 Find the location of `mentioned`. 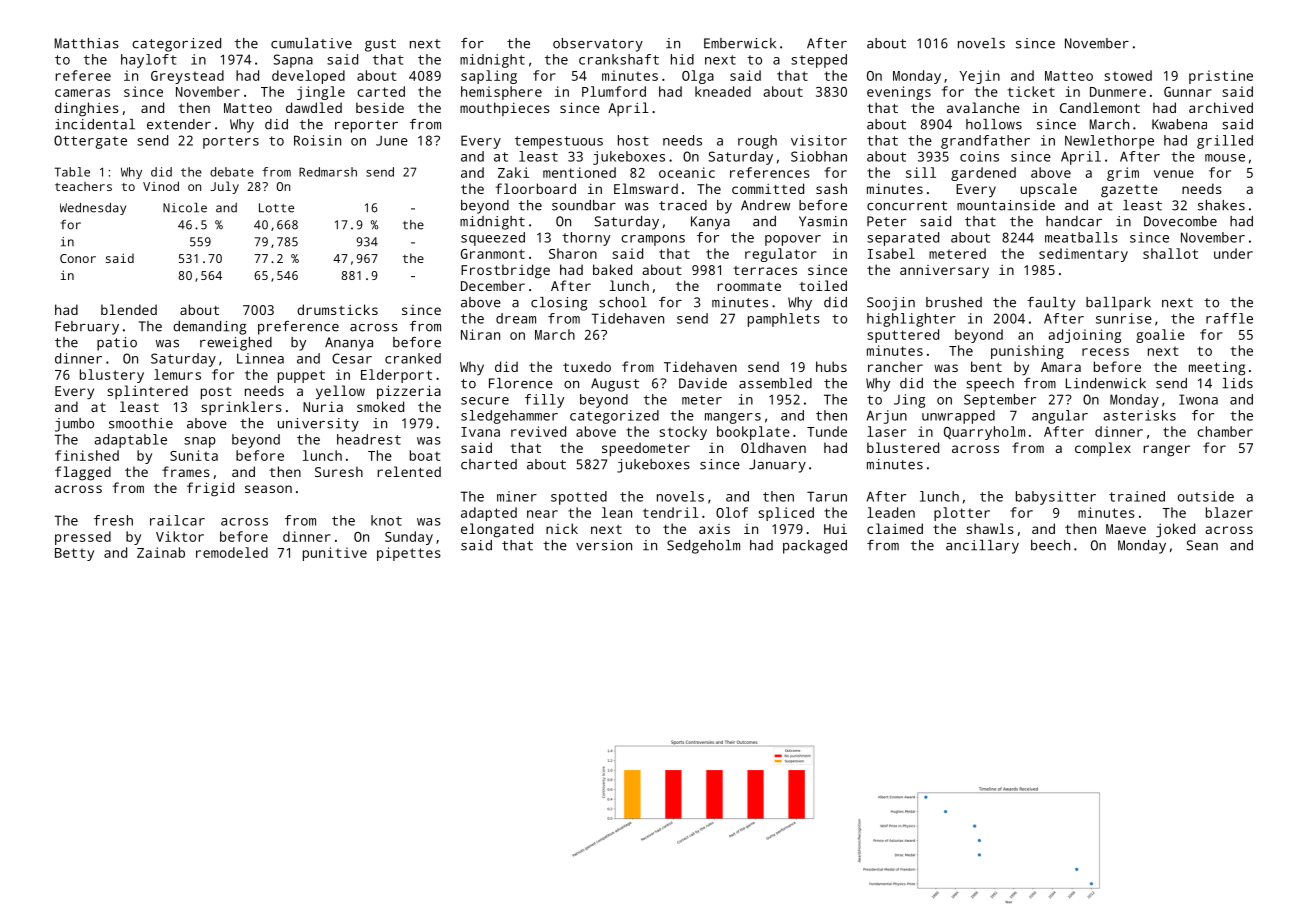

mentioned is located at coordinates (579, 172).
